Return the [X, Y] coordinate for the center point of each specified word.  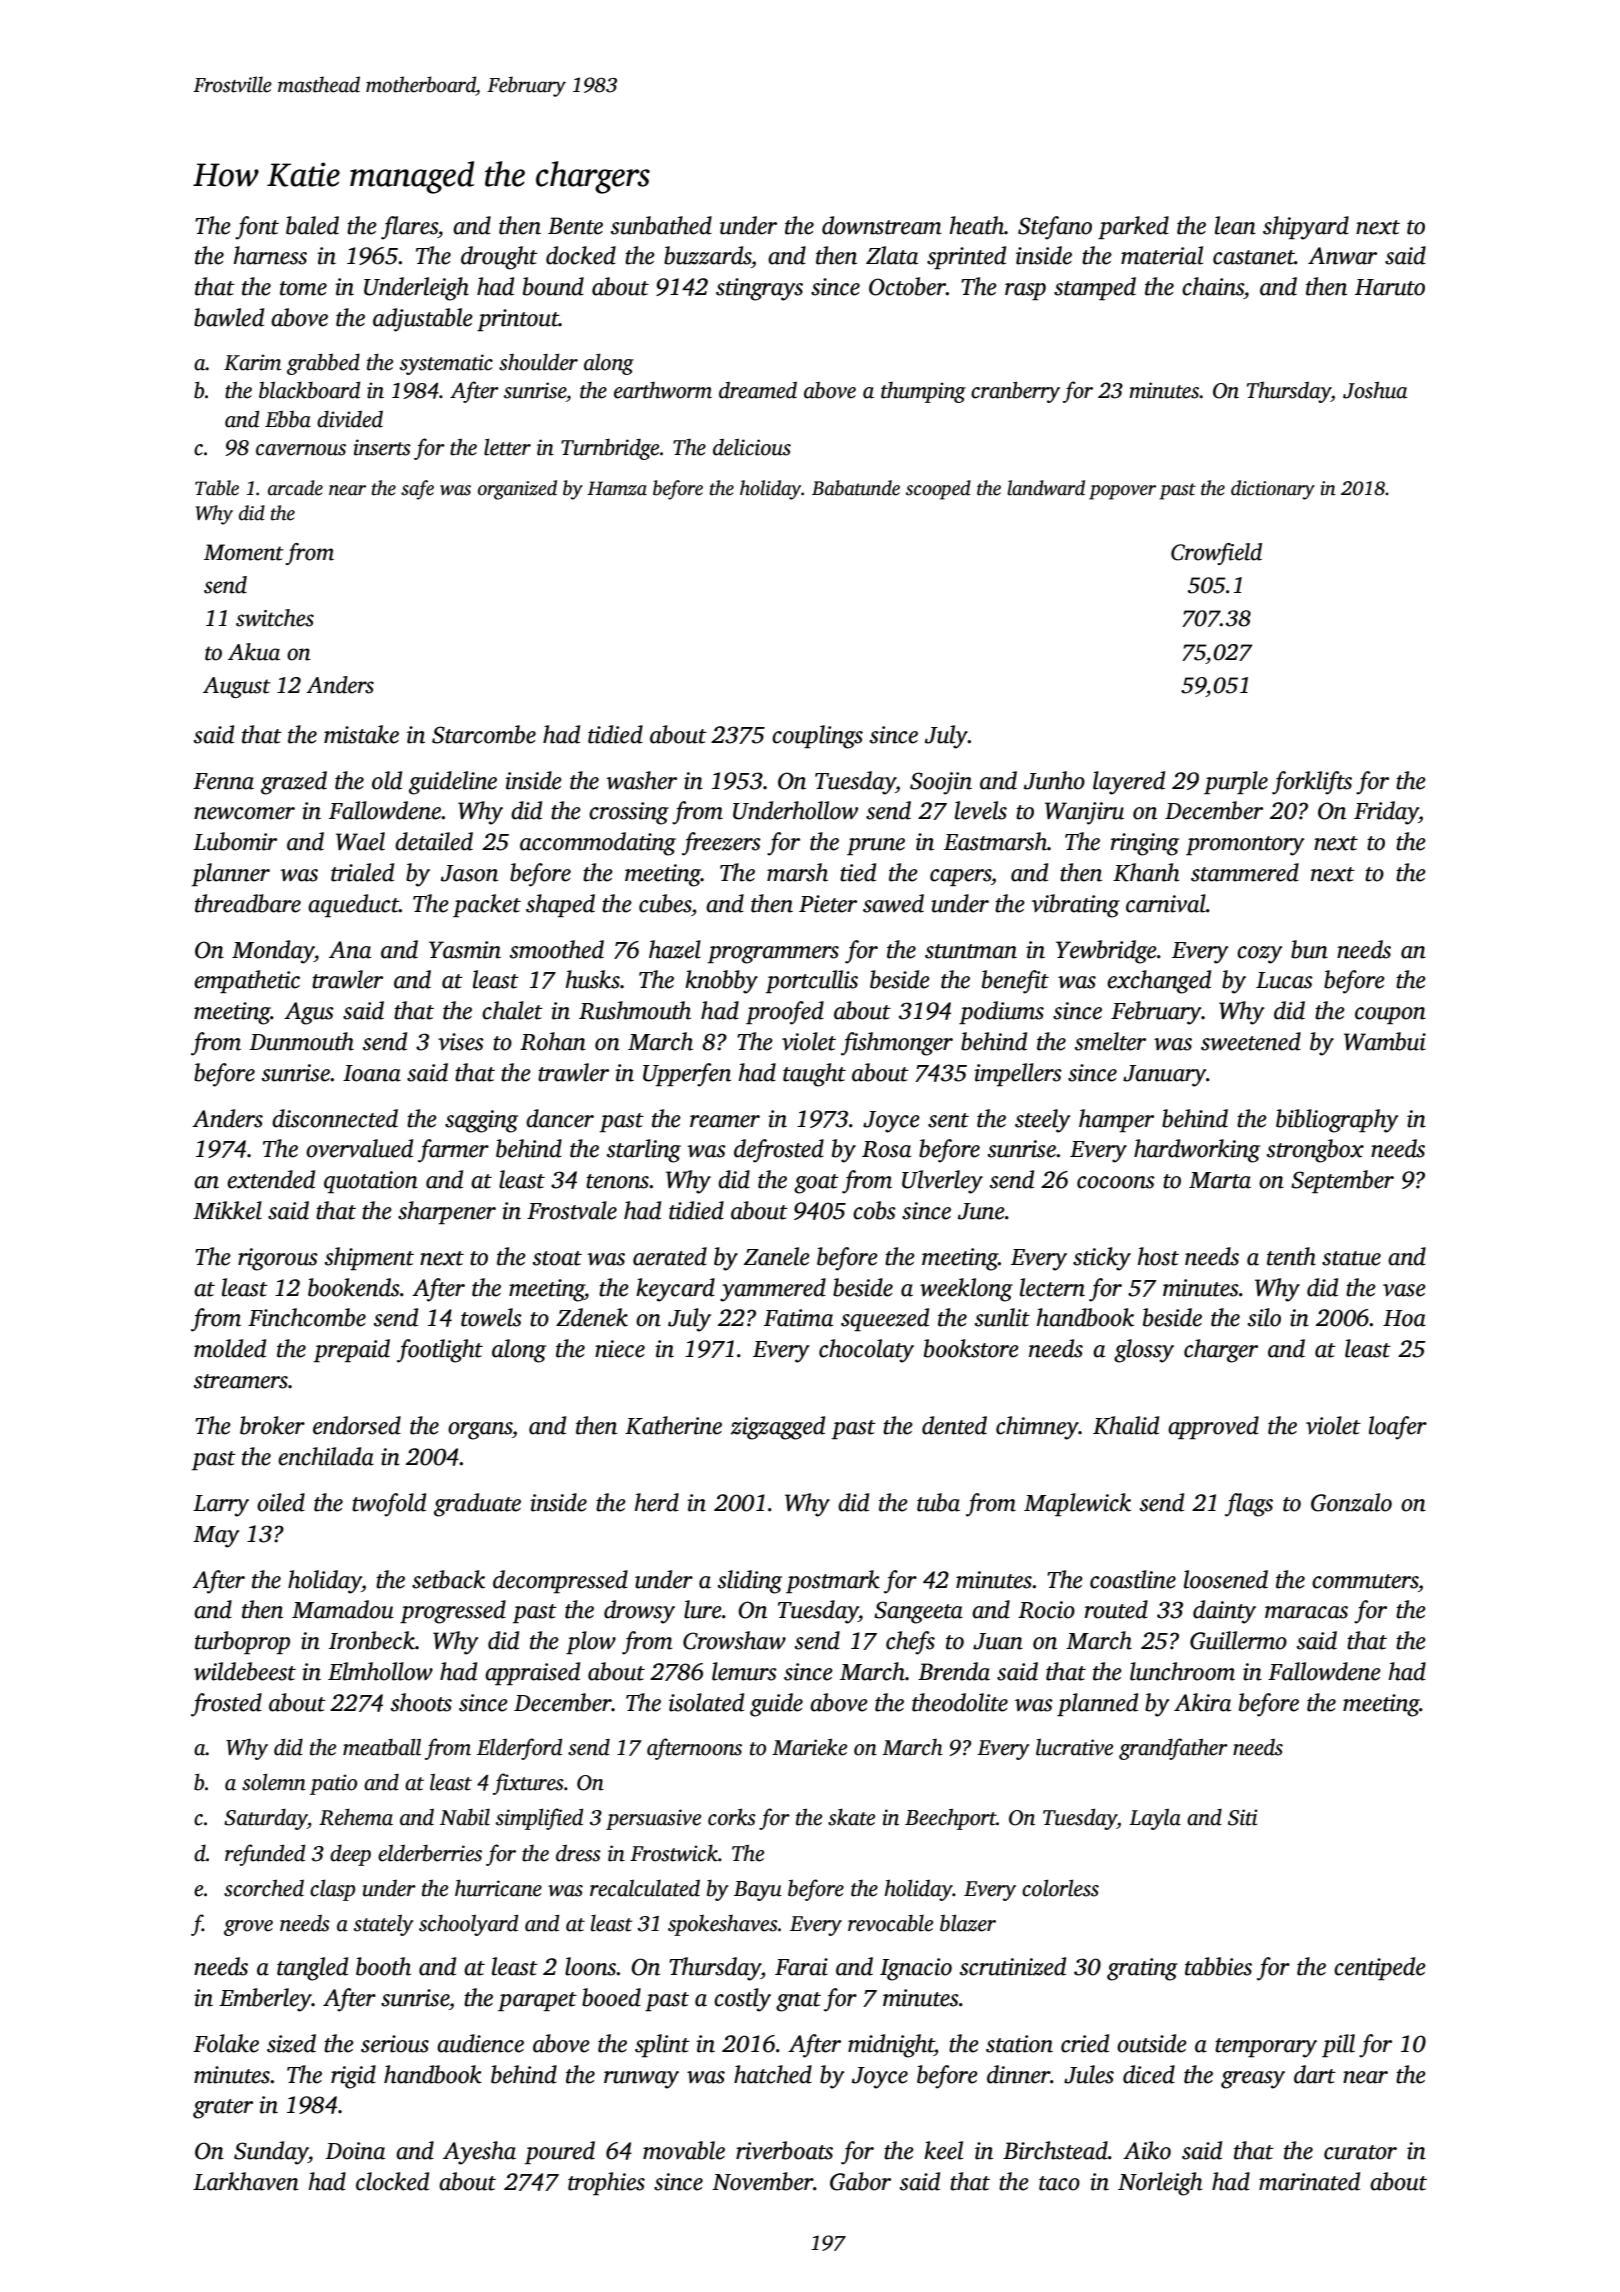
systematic [446, 364]
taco [1059, 2183]
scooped [938, 490]
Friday [1386, 813]
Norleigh [1160, 2184]
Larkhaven [246, 2181]
